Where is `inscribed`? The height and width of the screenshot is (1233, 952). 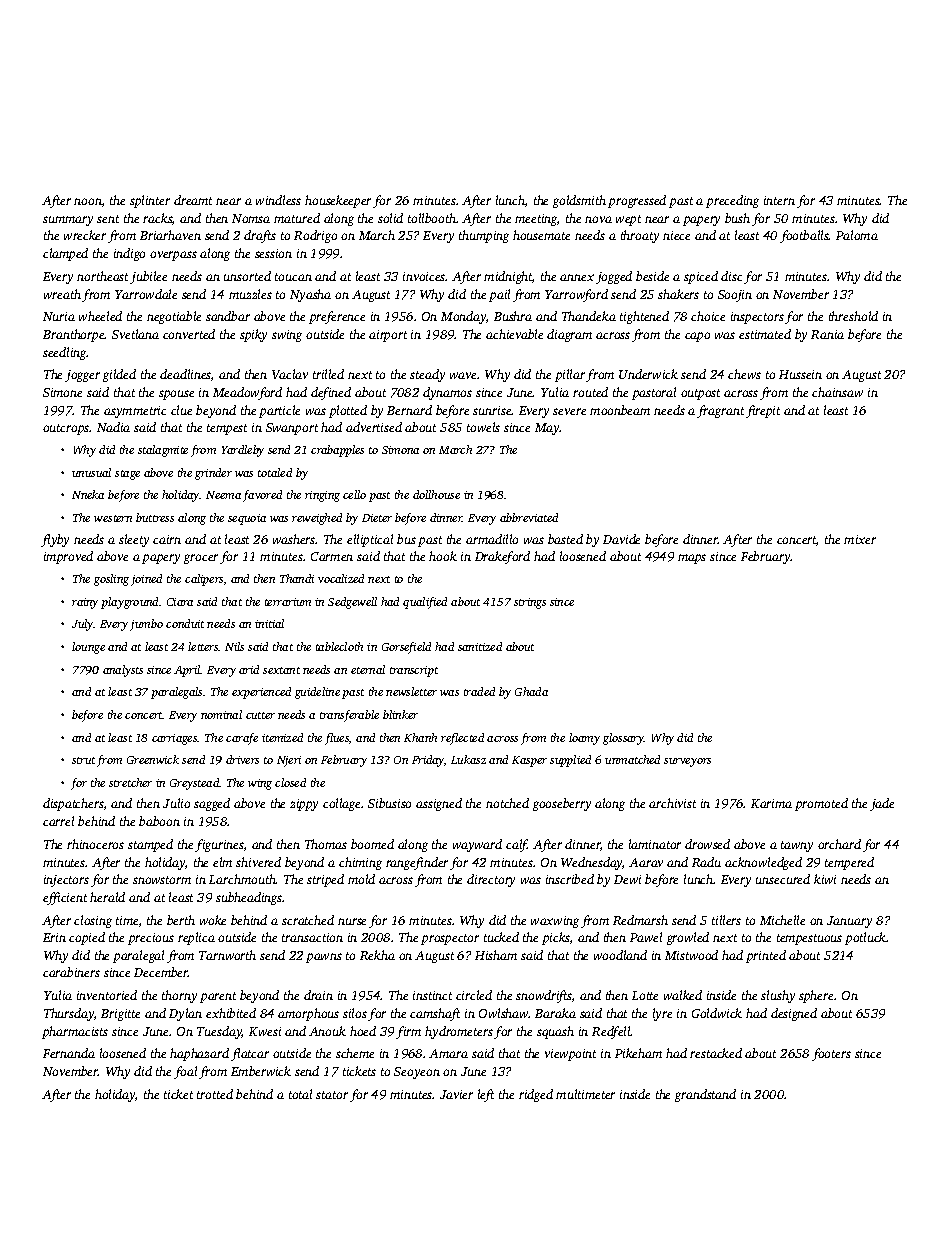 inscribed is located at coordinates (570, 879).
